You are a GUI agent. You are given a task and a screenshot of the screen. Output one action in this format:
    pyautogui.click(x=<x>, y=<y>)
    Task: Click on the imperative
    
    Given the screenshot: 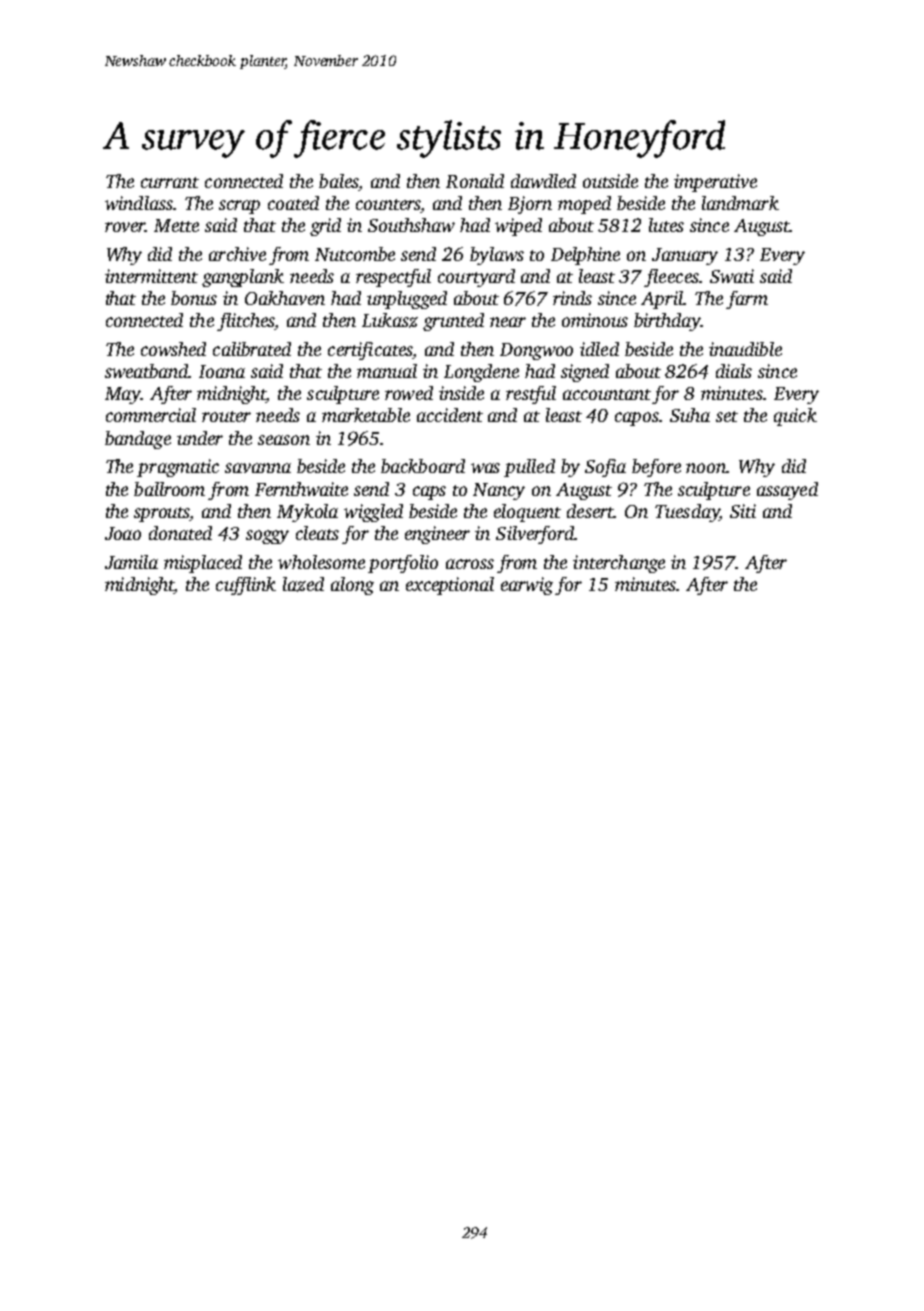 What is the action you would take?
    pyautogui.click(x=715, y=183)
